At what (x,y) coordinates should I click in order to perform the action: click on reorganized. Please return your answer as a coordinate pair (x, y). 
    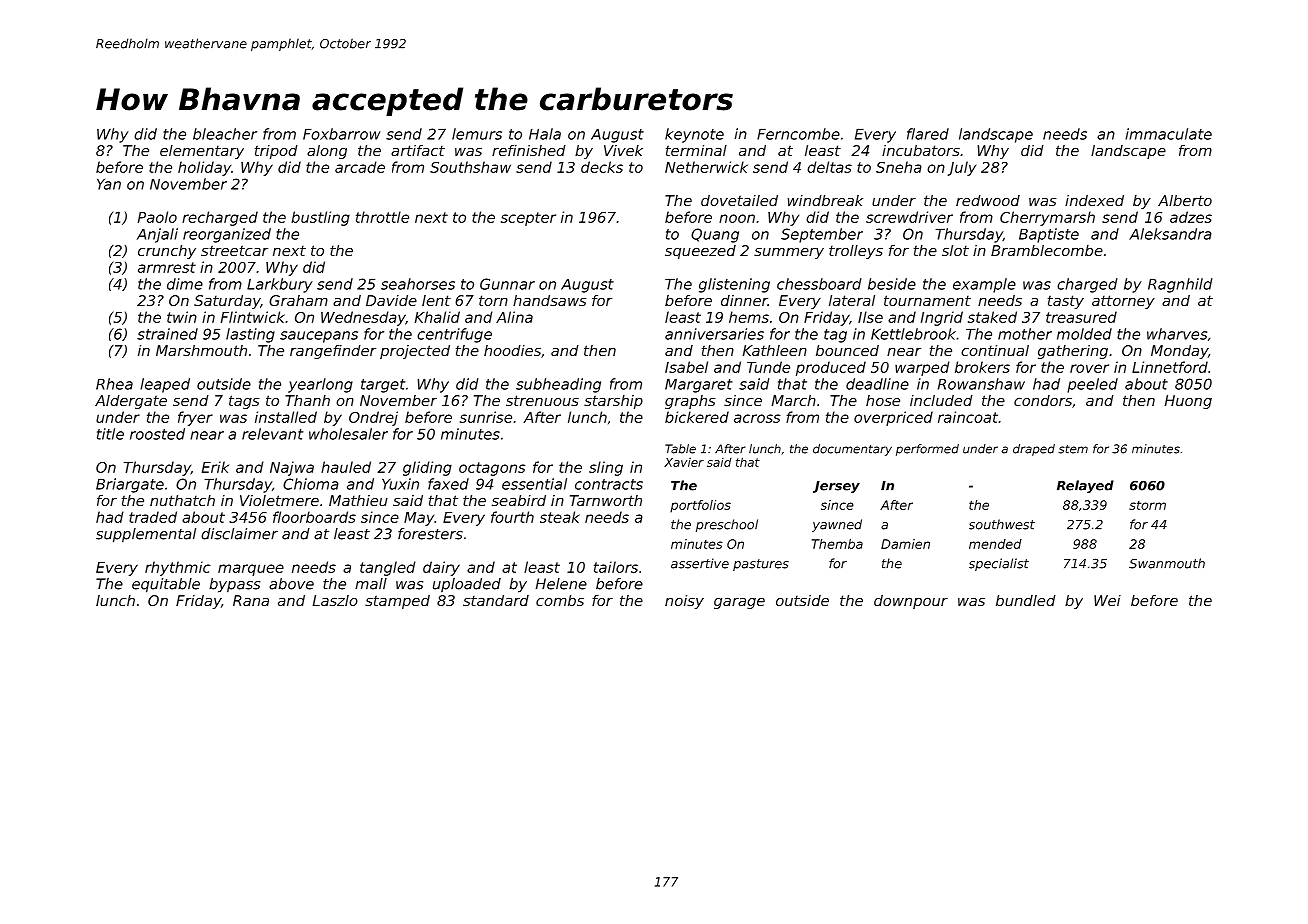
    Looking at the image, I should click on (227, 235).
